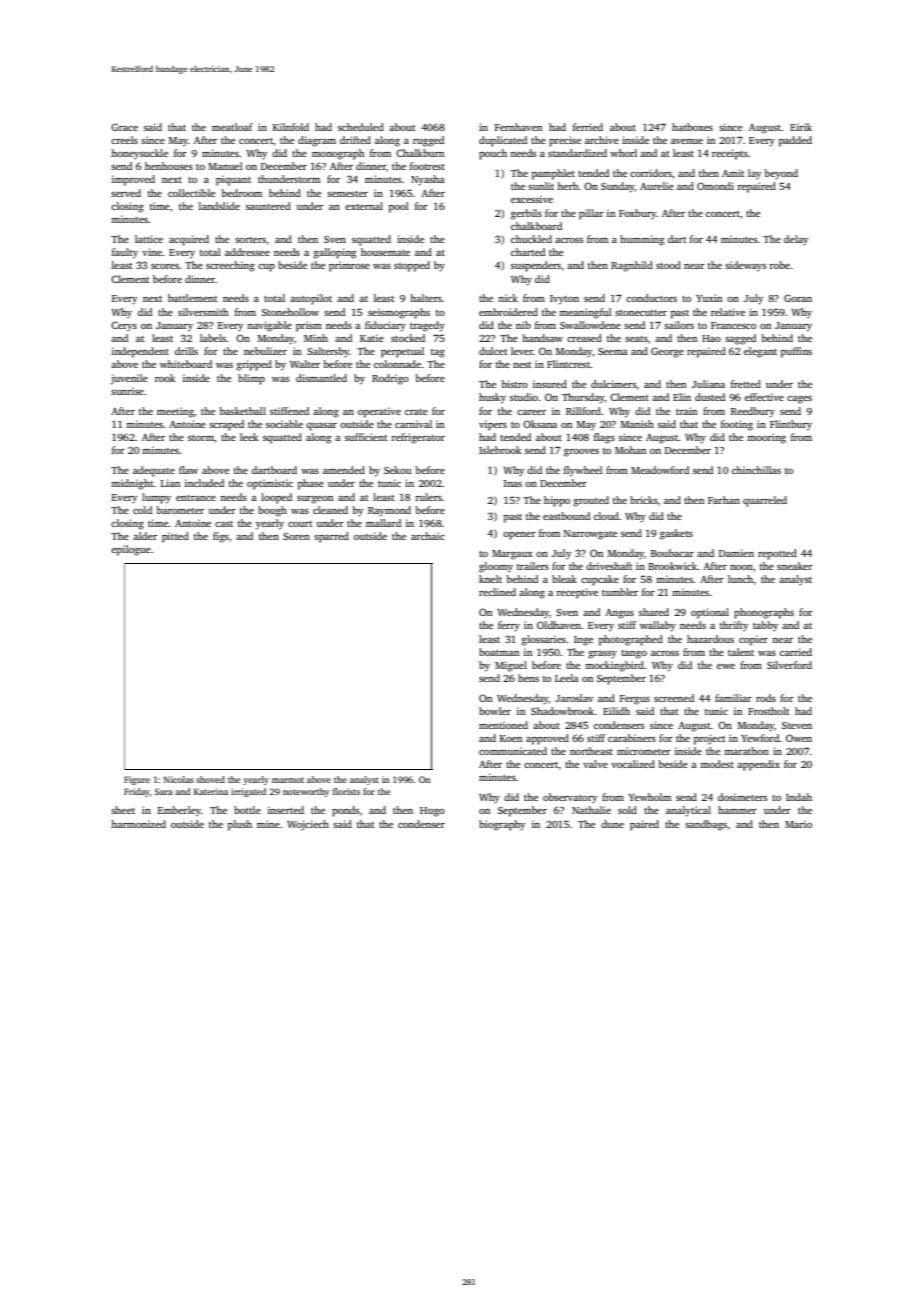 The height and width of the document is (1308, 924). Describe the element at coordinates (189, 240) in the document. I see `acquired` at that location.
